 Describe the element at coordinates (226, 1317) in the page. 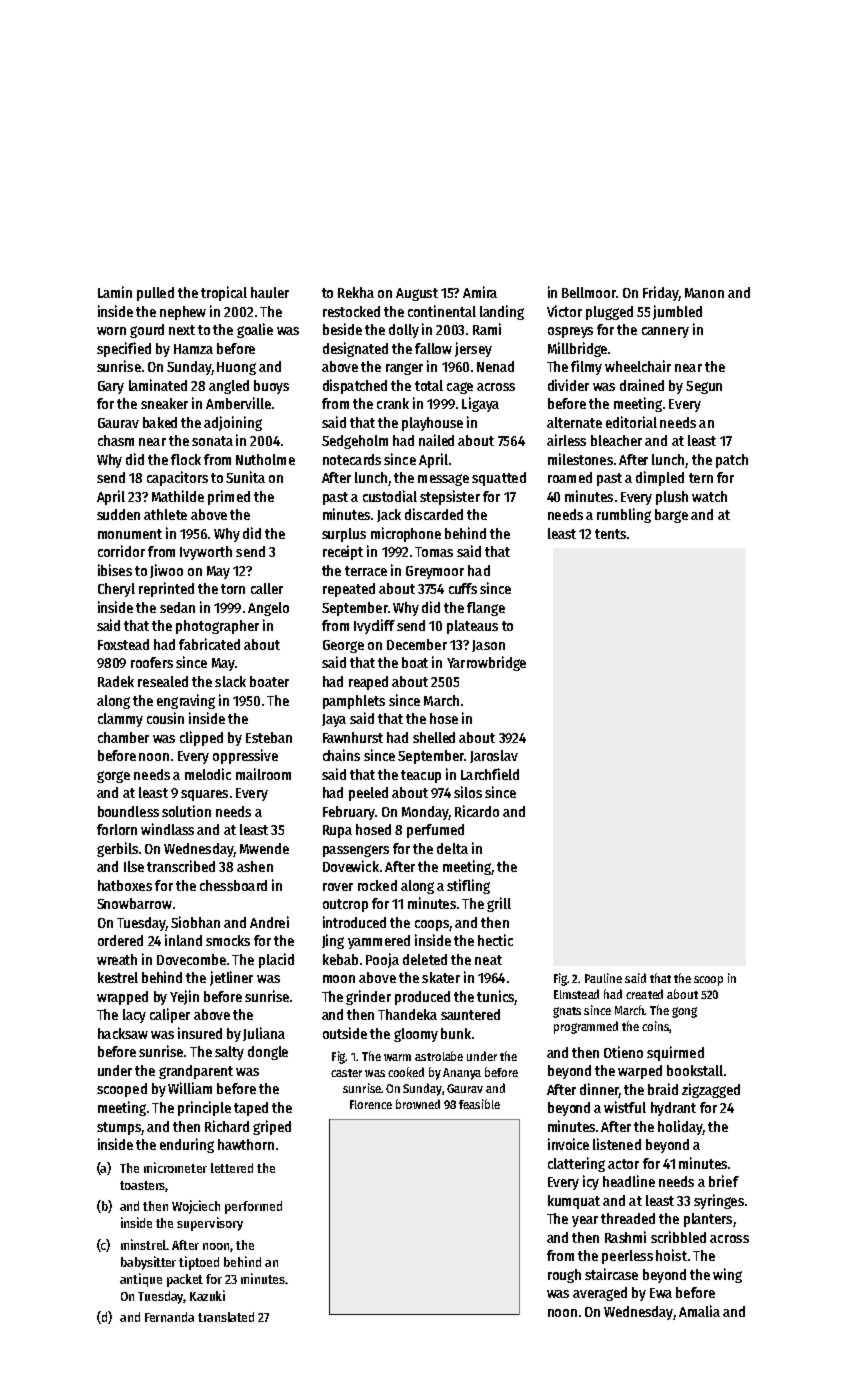

I see `translated` at that location.
